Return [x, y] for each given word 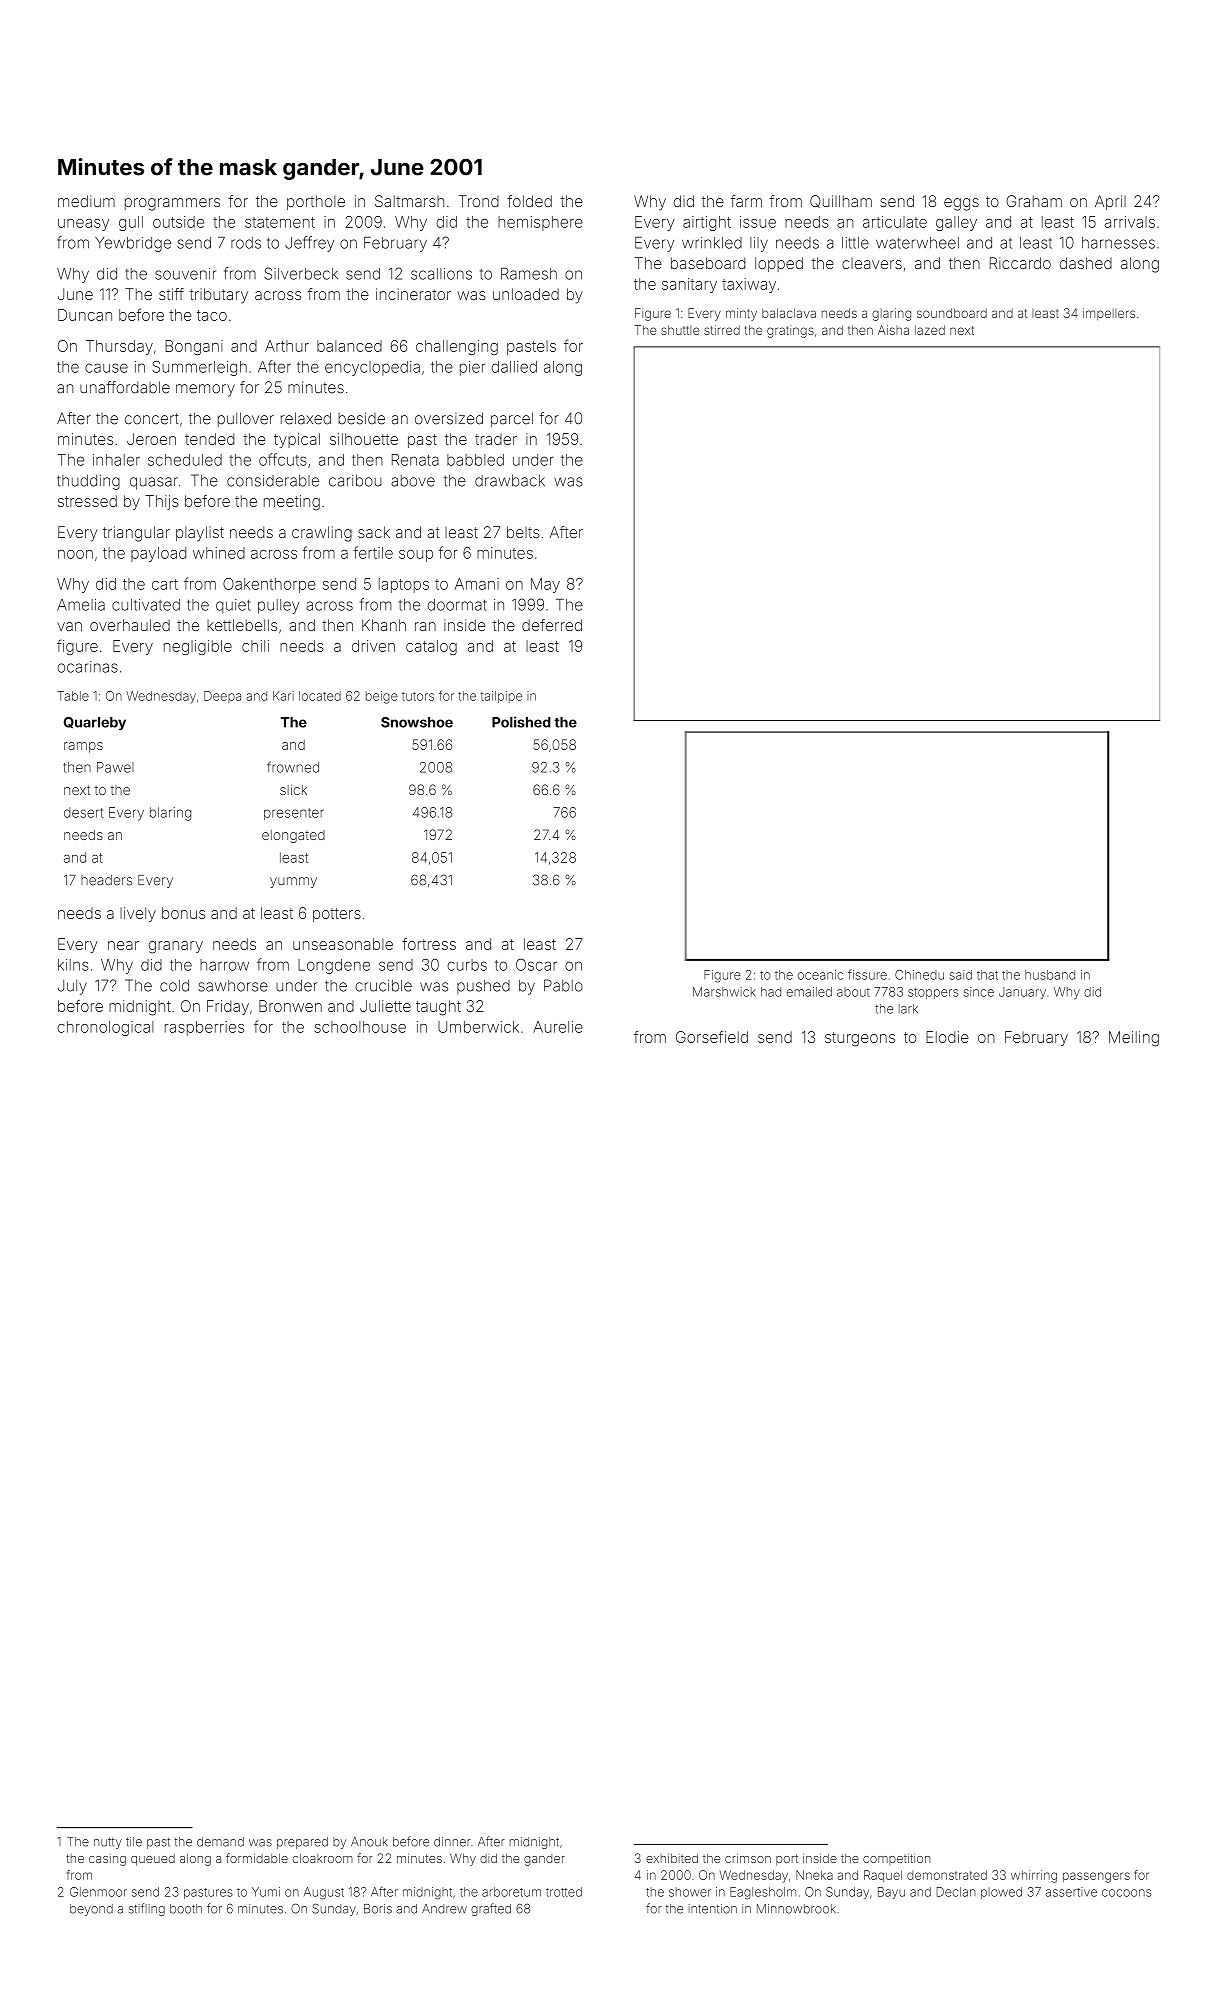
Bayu [891, 1893]
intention [713, 1909]
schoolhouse [360, 1027]
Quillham [841, 201]
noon [75, 554]
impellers [1109, 314]
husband [1050, 975]
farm [746, 201]
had [771, 992]
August [324, 1893]
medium [86, 201]
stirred [722, 330]
